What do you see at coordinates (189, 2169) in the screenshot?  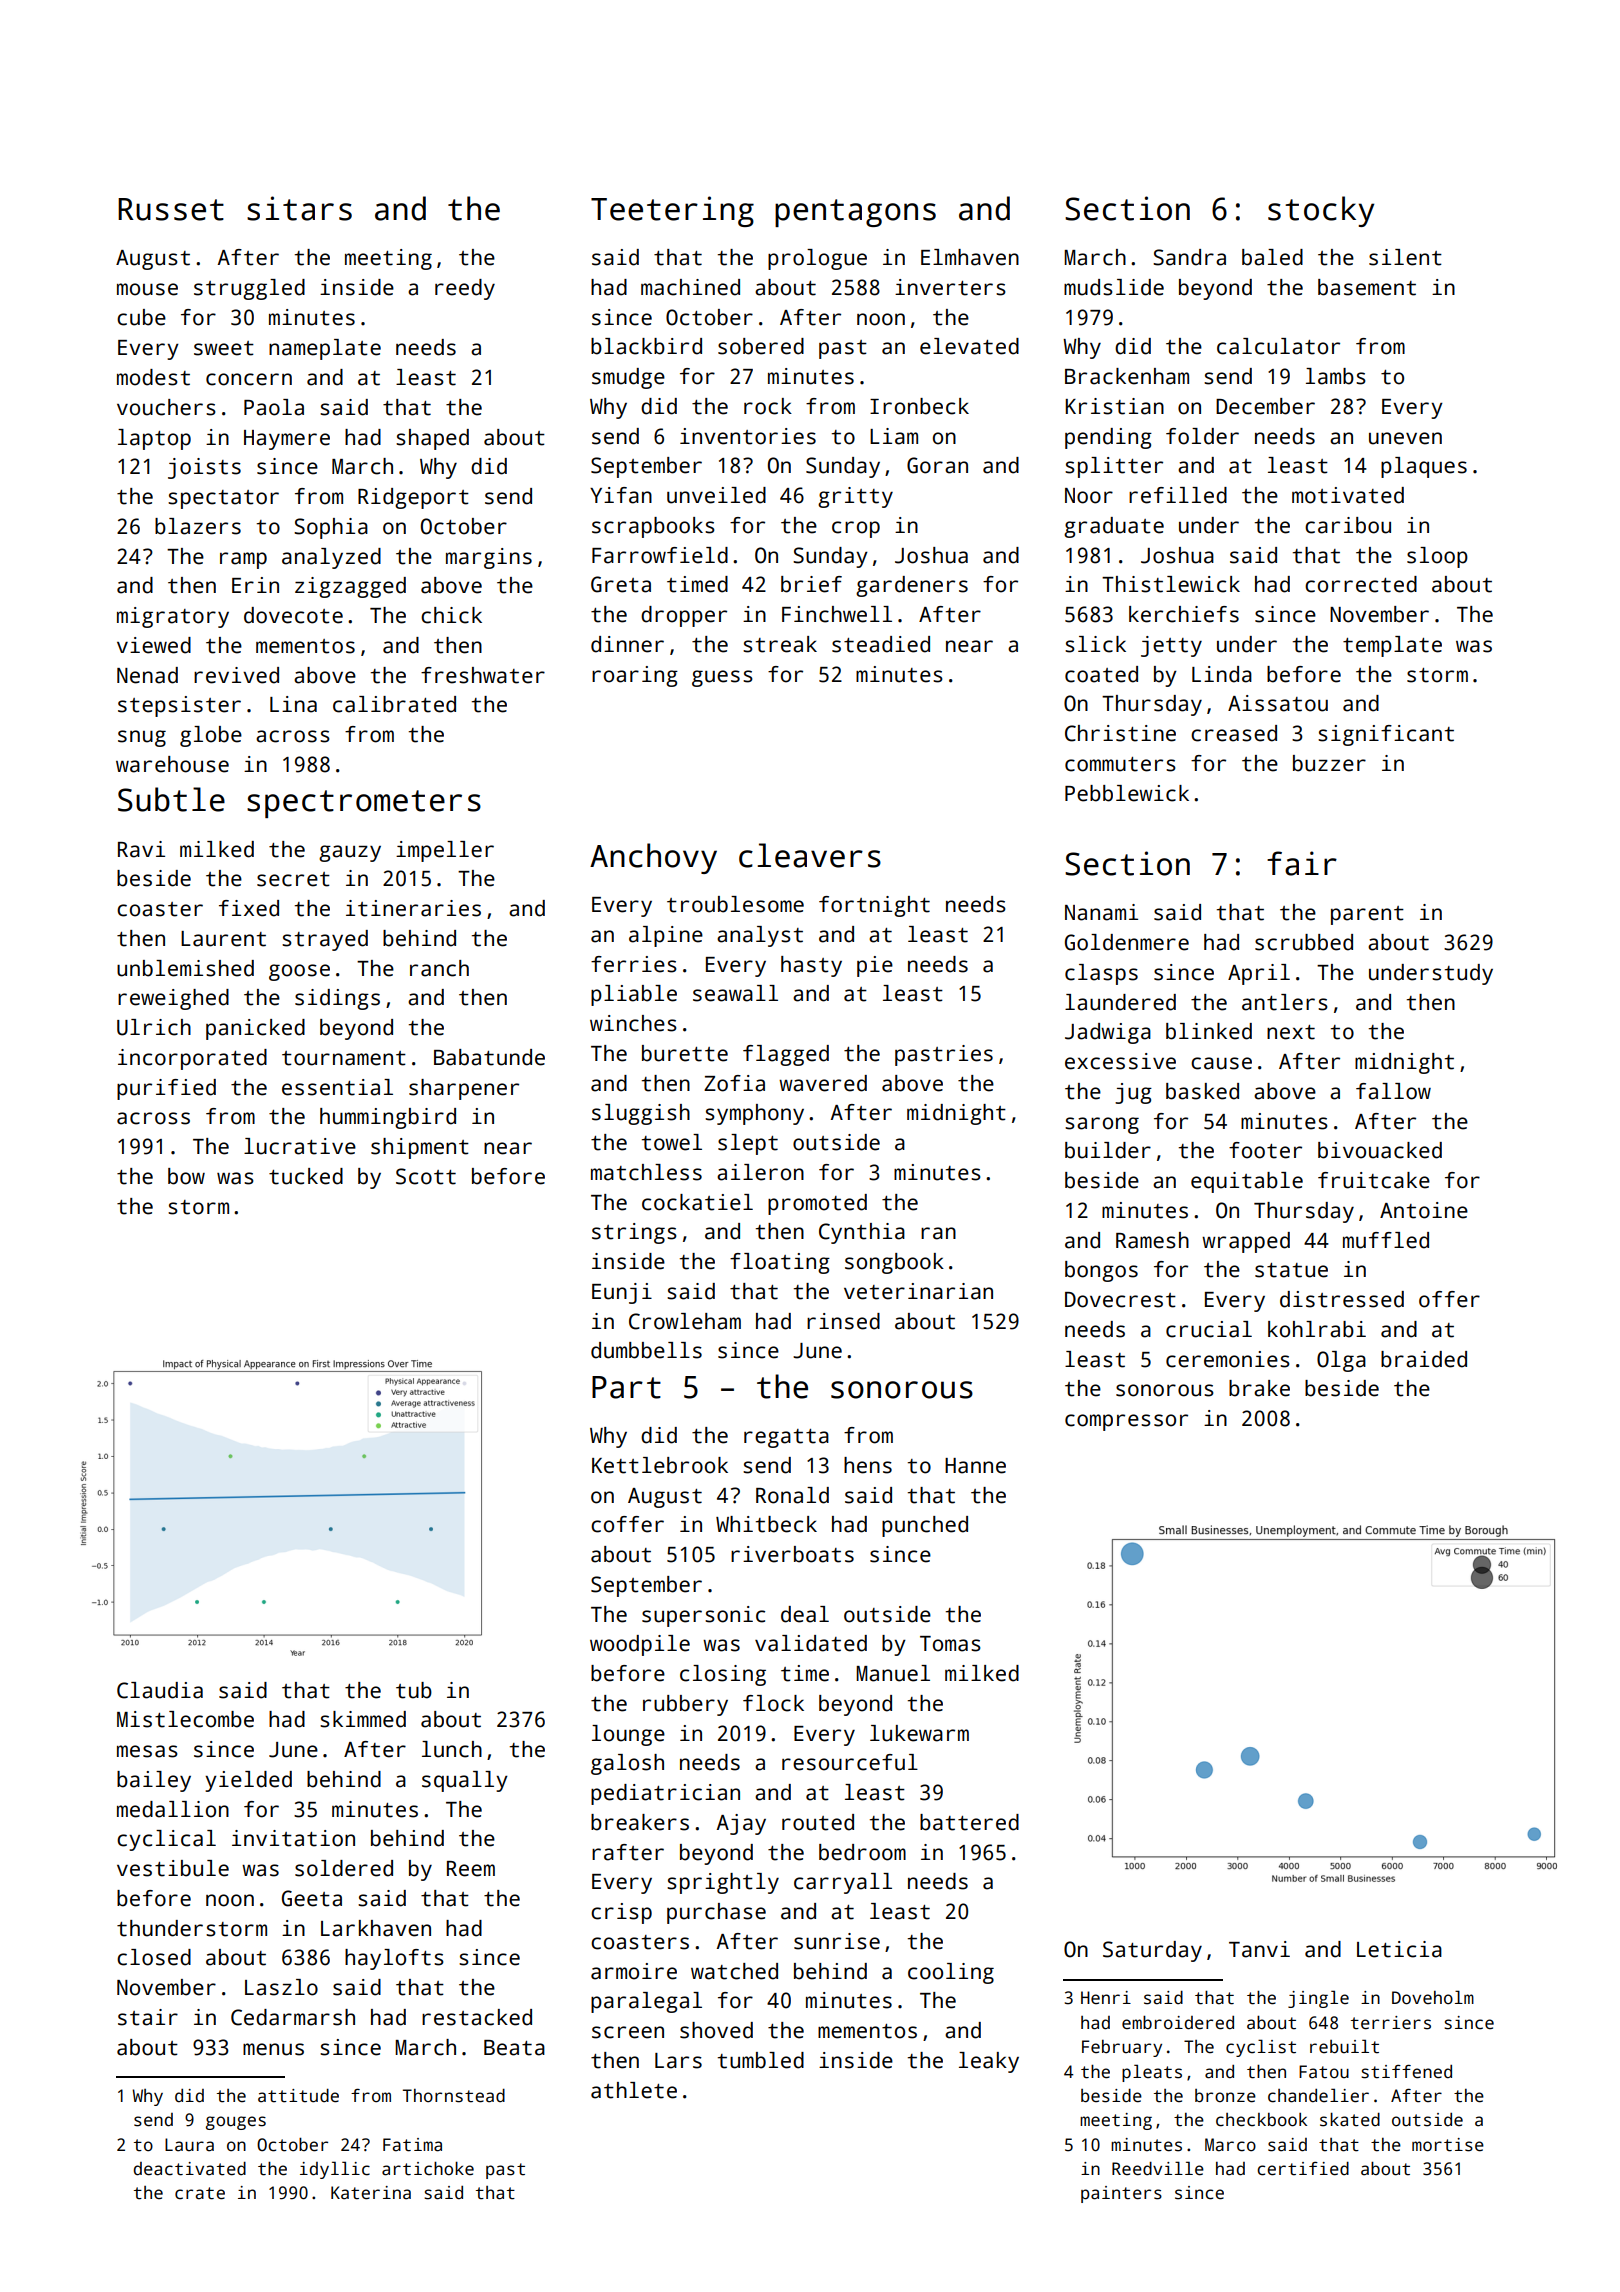 I see `deactivated` at bounding box center [189, 2169].
